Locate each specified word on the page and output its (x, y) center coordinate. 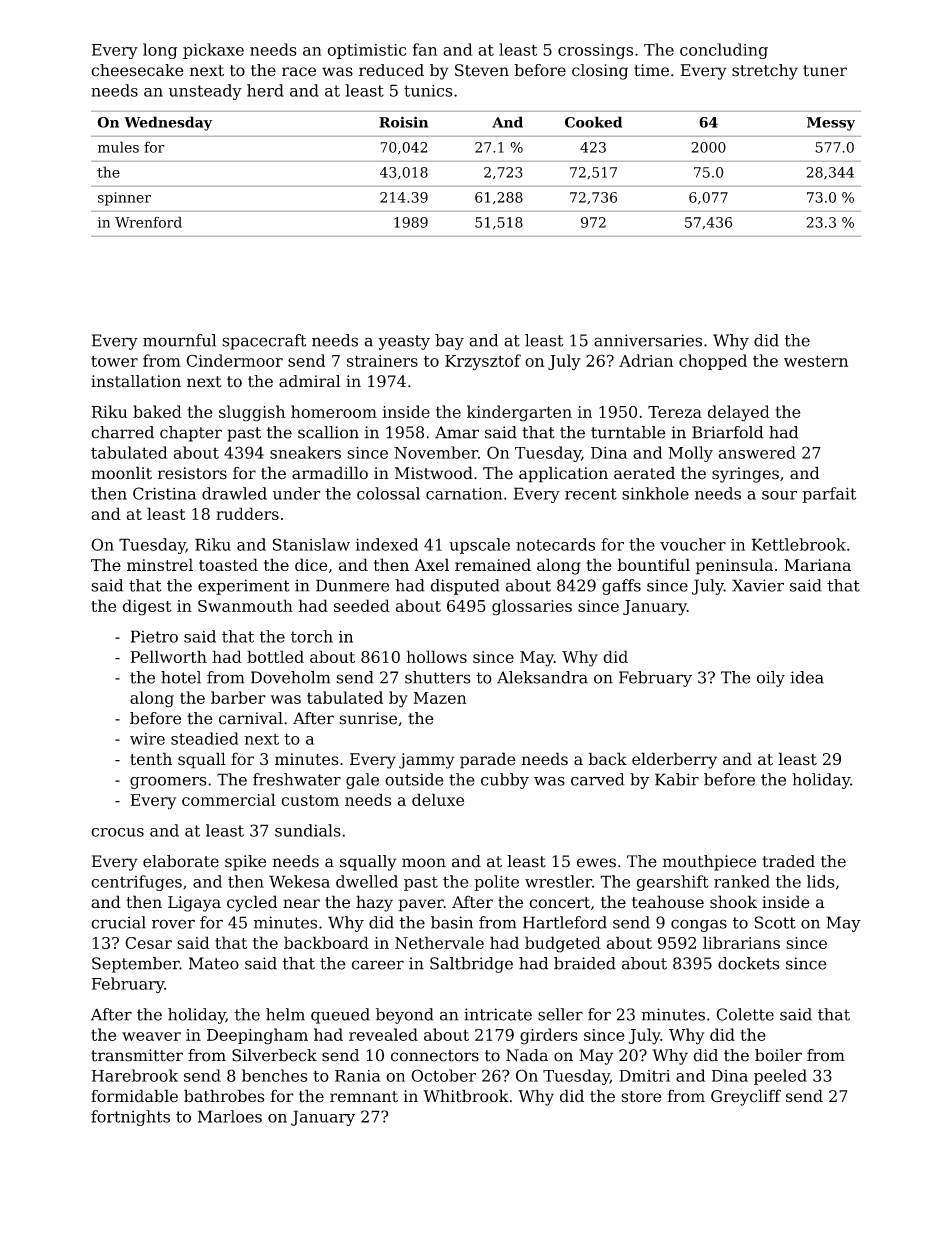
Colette (745, 1014)
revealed (383, 1034)
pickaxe (213, 51)
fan (425, 49)
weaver (151, 1036)
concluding (724, 51)
